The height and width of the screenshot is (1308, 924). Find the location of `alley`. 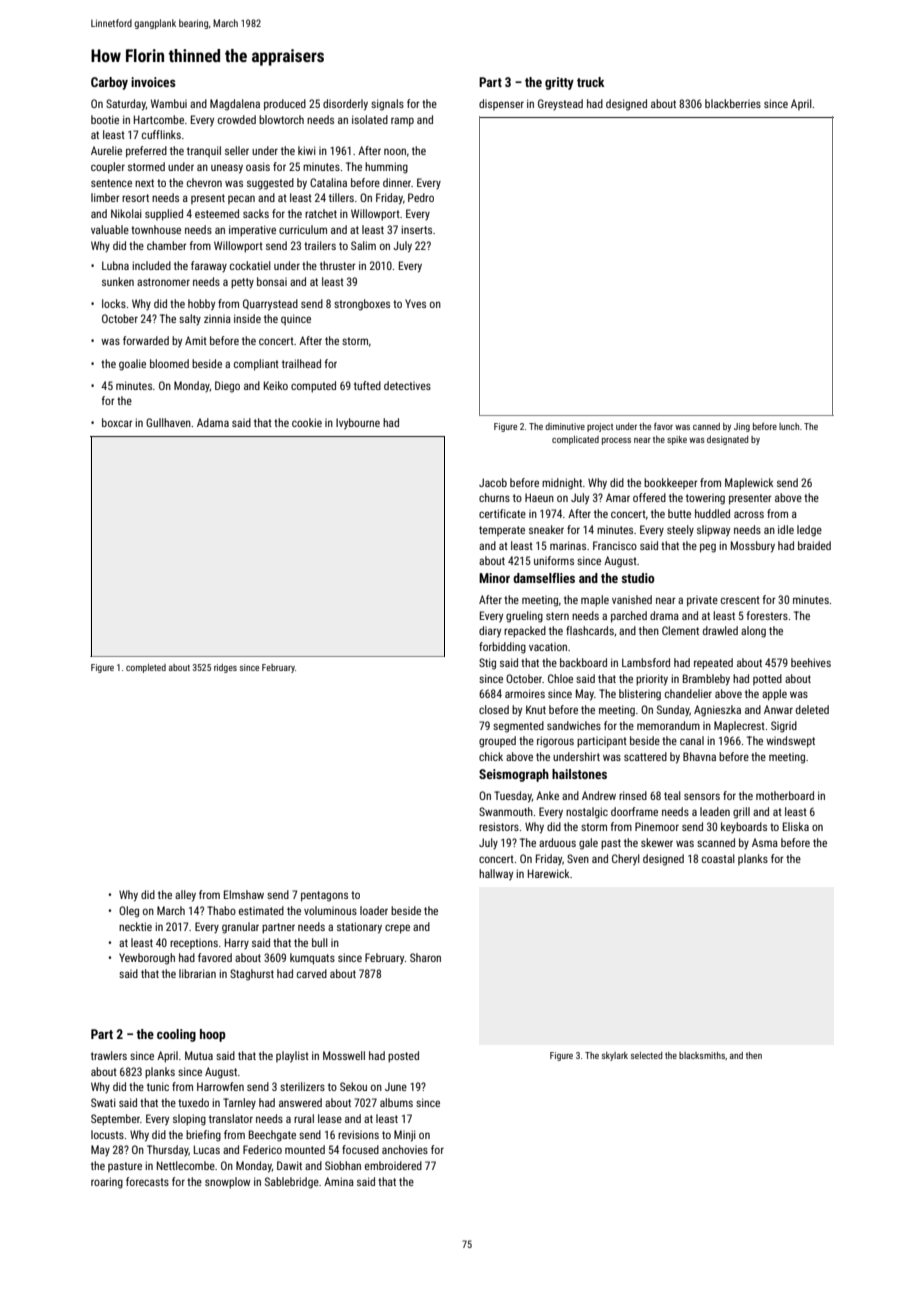

alley is located at coordinates (185, 896).
